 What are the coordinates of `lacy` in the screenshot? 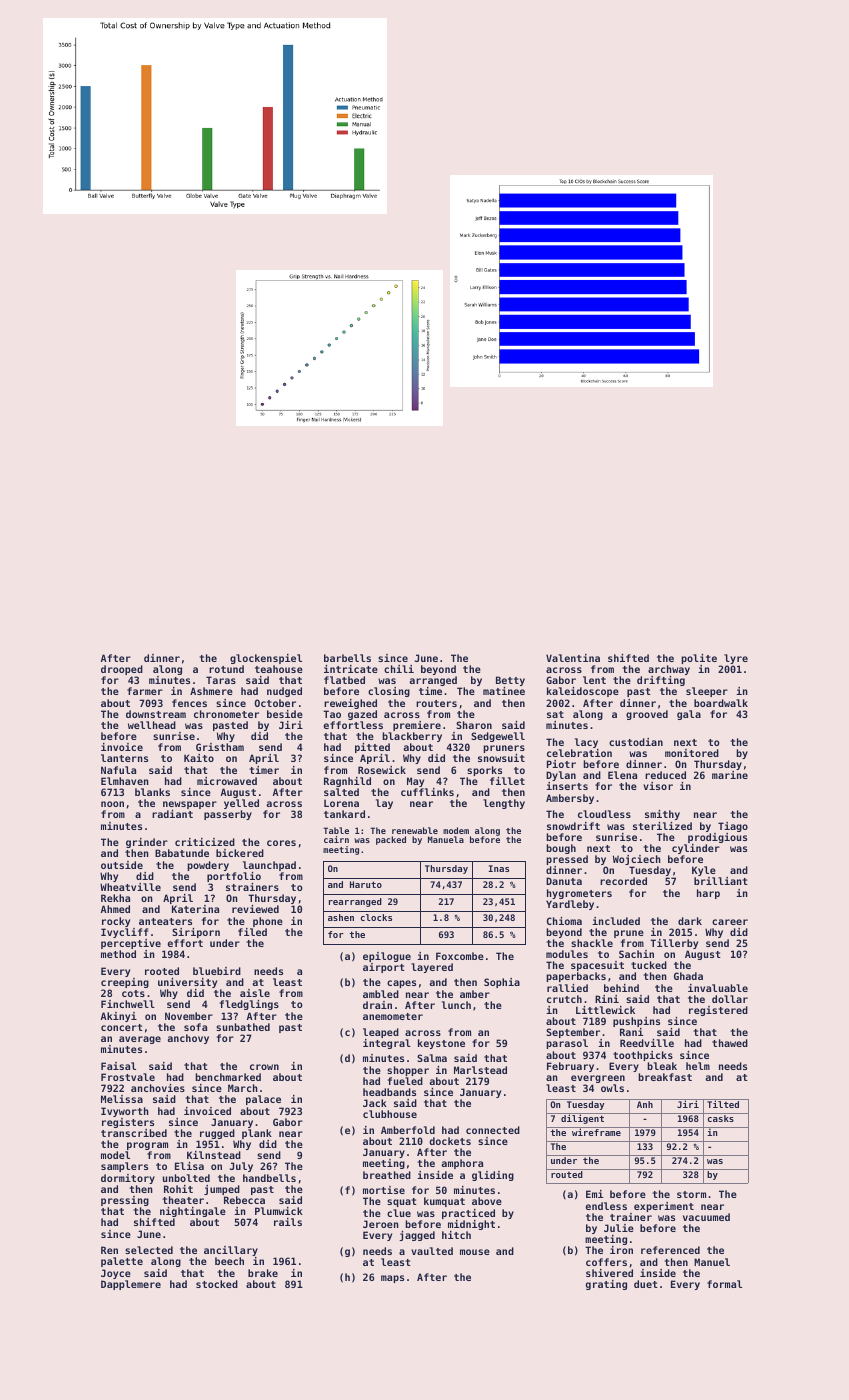 It's located at (586, 743).
